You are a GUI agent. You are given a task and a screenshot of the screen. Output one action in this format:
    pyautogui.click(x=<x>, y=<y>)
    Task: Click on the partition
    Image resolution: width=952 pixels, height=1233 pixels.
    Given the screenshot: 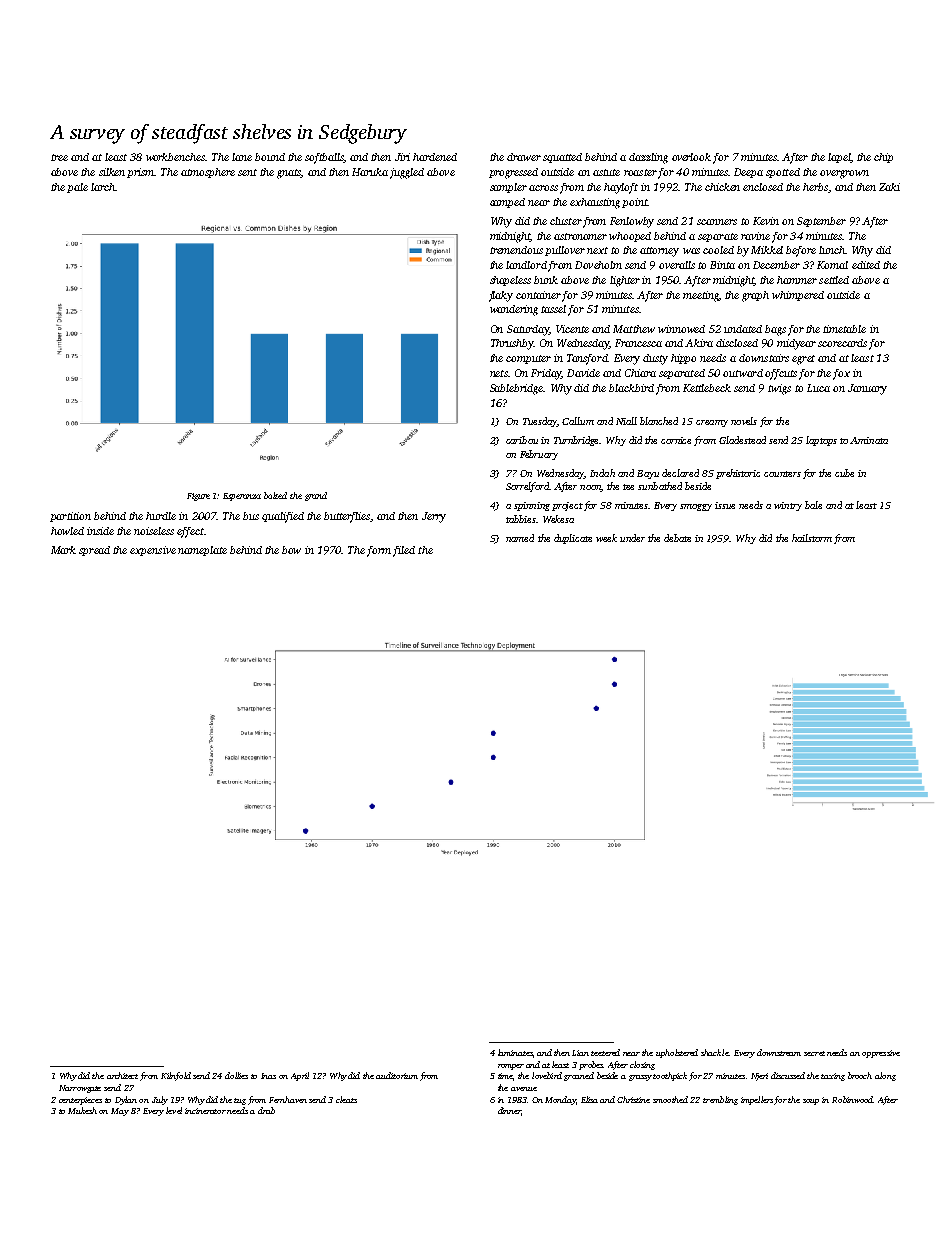 What is the action you would take?
    pyautogui.click(x=70, y=517)
